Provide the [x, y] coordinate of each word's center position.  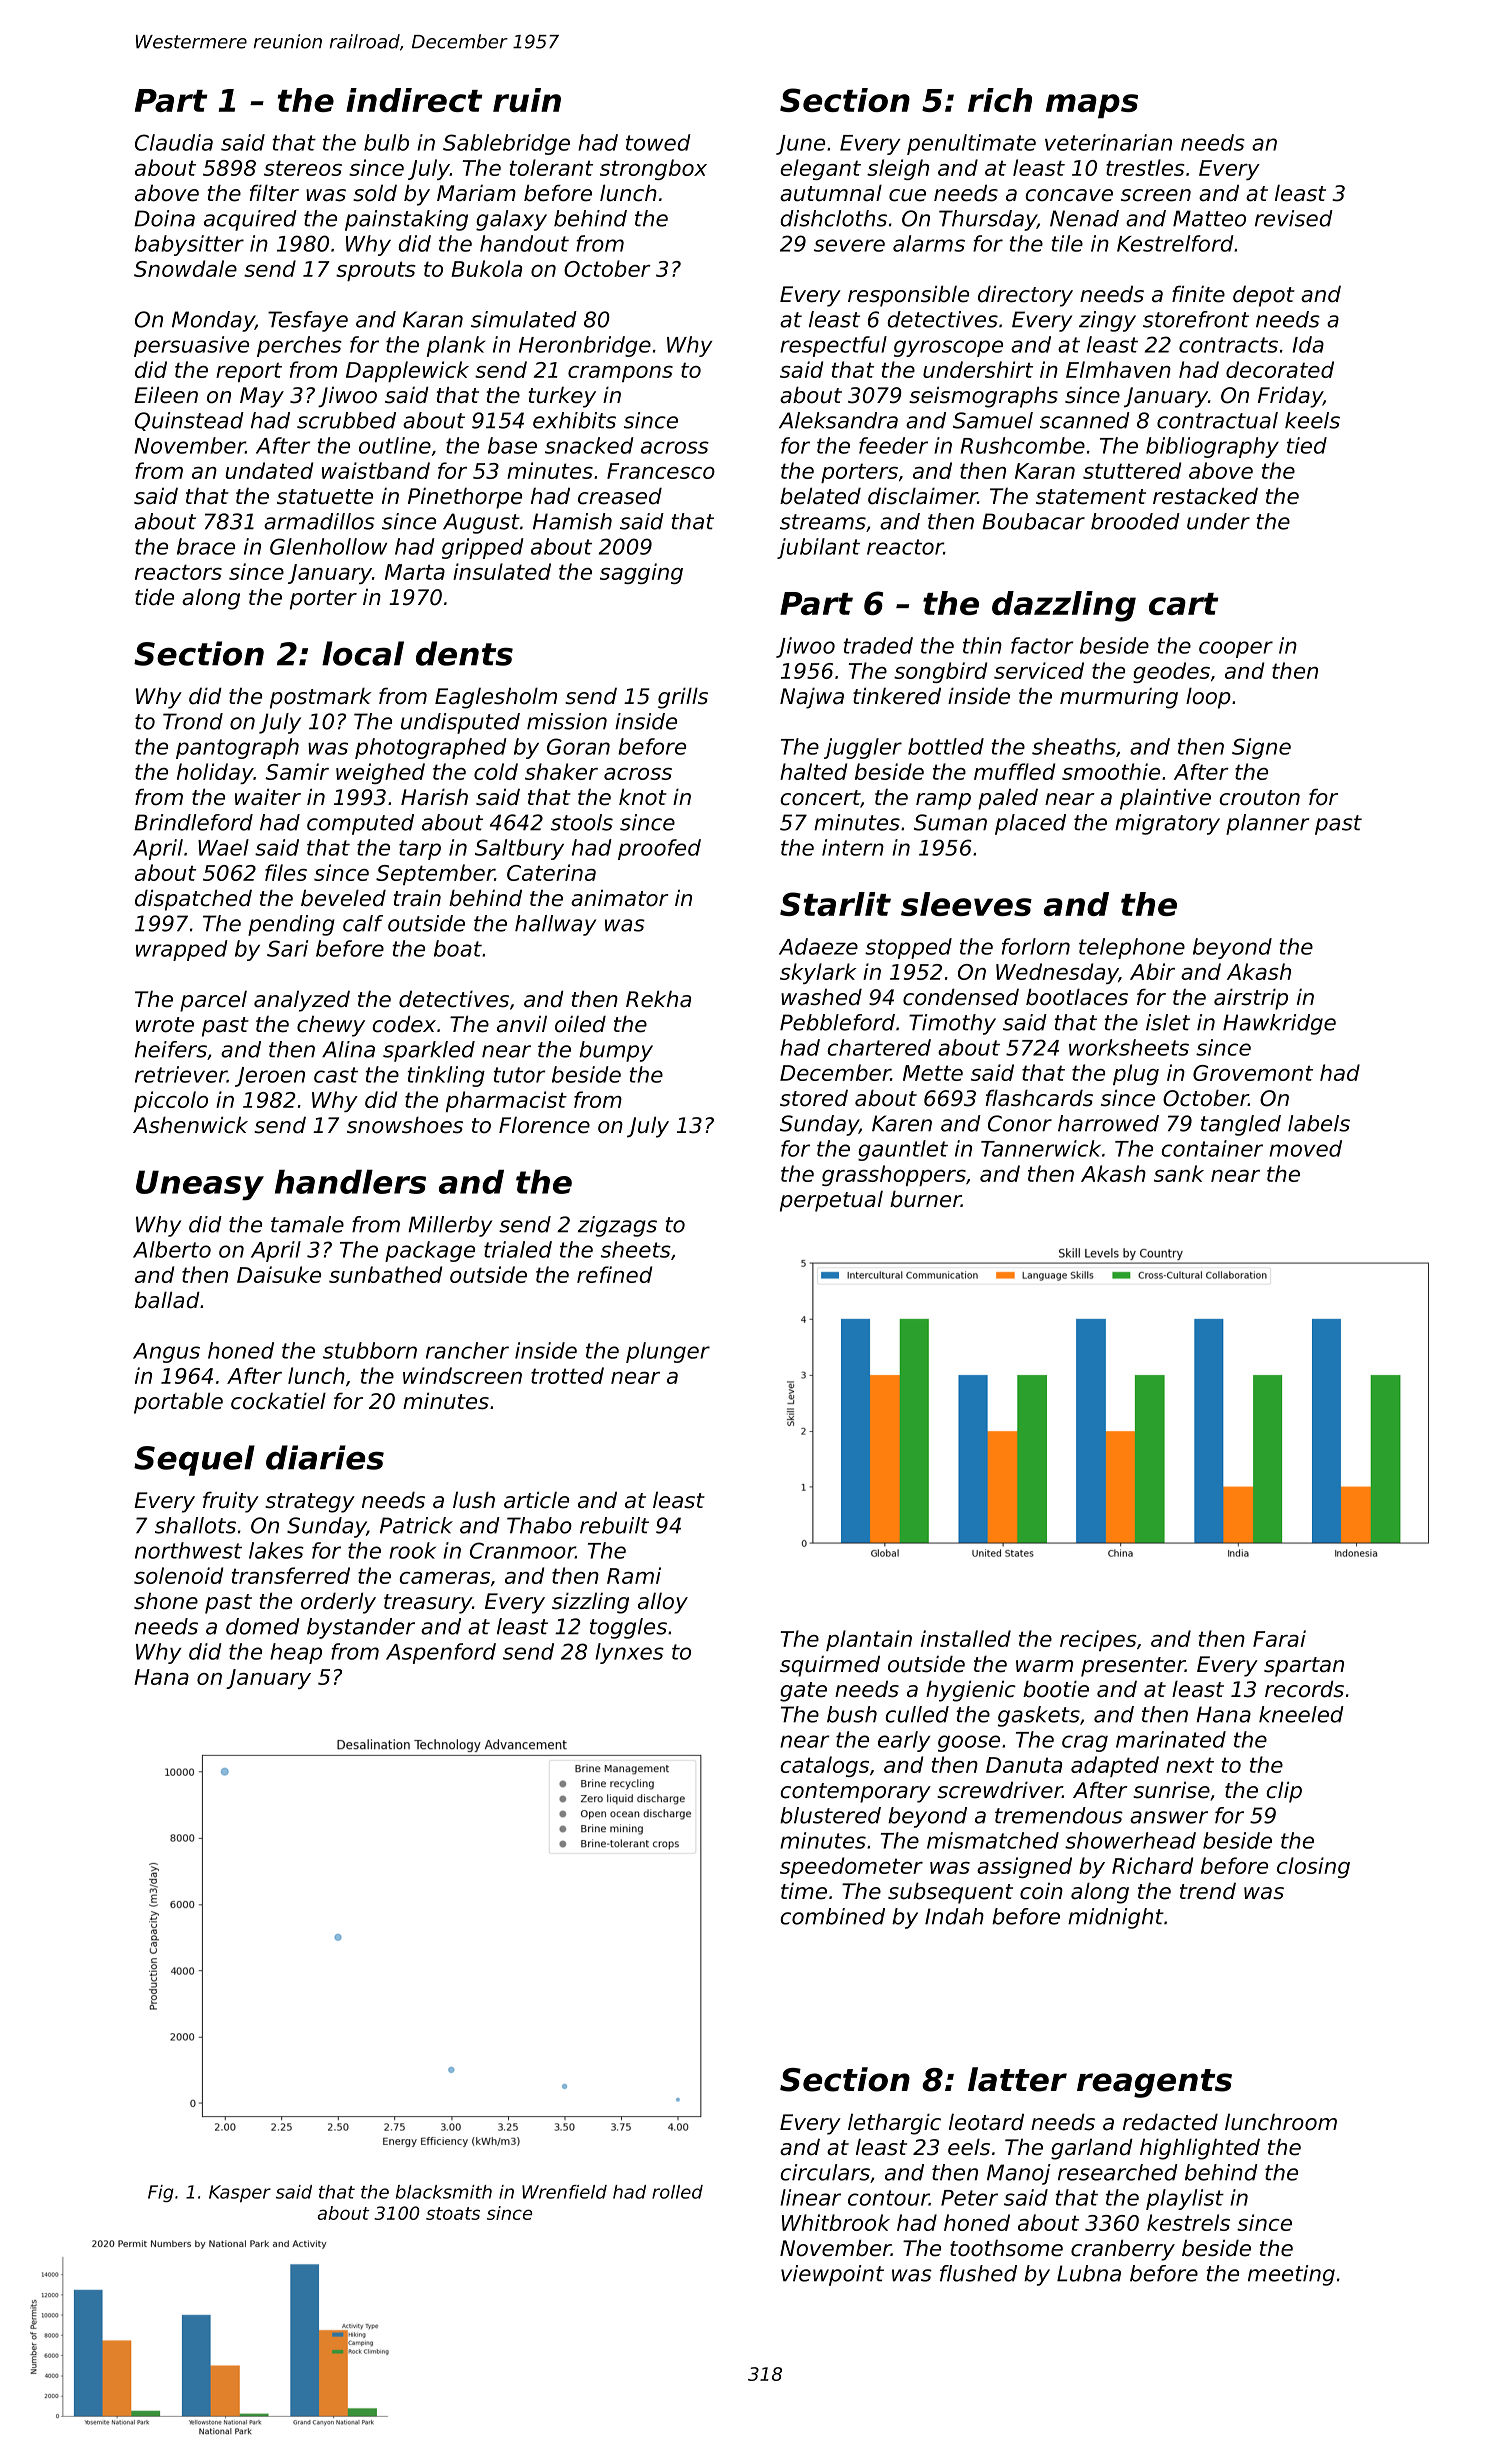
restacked [1205, 496]
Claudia [174, 142]
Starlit [835, 904]
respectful [833, 346]
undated [269, 470]
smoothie [1111, 771]
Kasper [240, 2193]
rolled [677, 2192]
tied [1307, 445]
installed [966, 1638]
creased [620, 496]
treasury [428, 1604]
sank [1179, 1173]
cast [336, 1075]
